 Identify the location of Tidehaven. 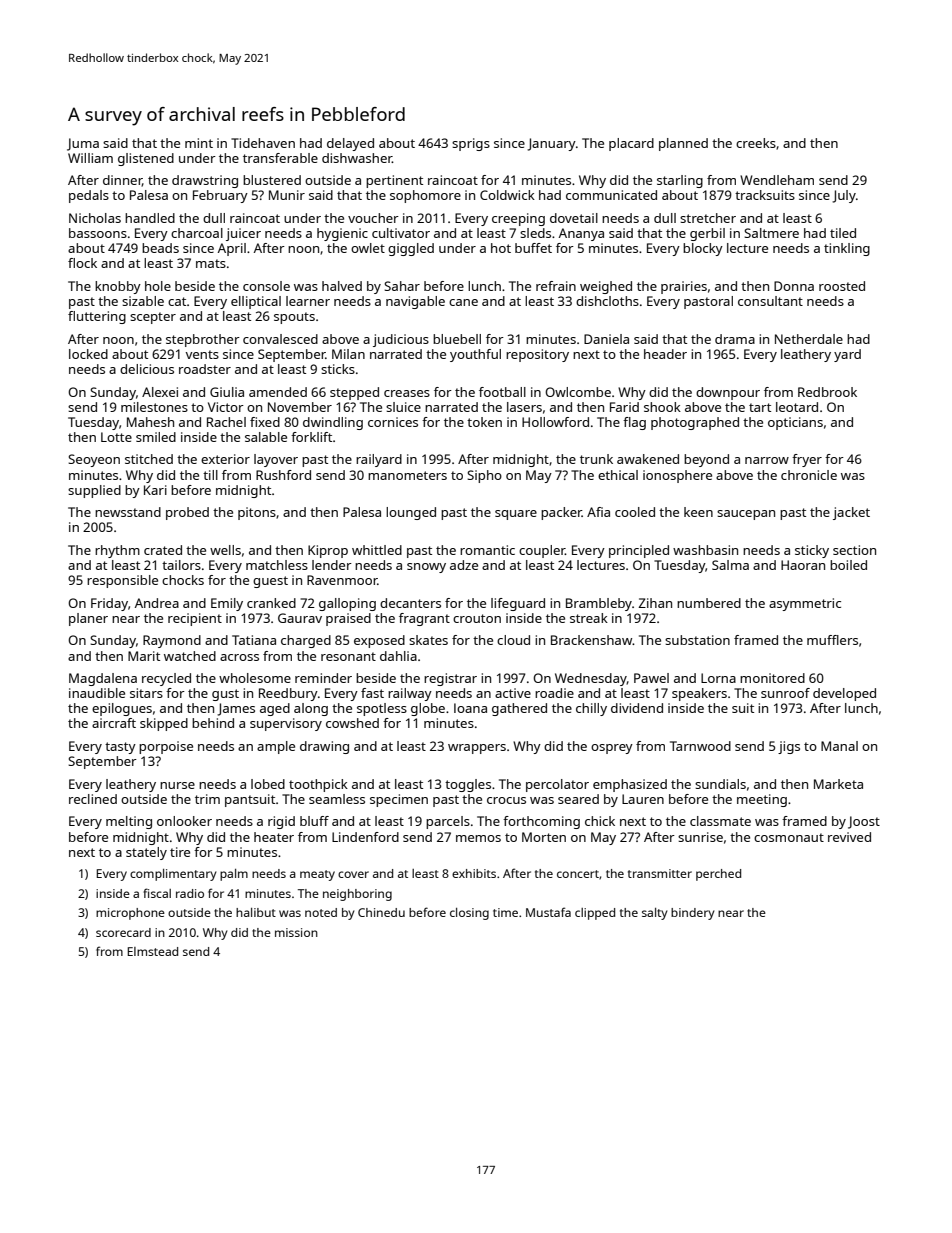
(263, 143).
